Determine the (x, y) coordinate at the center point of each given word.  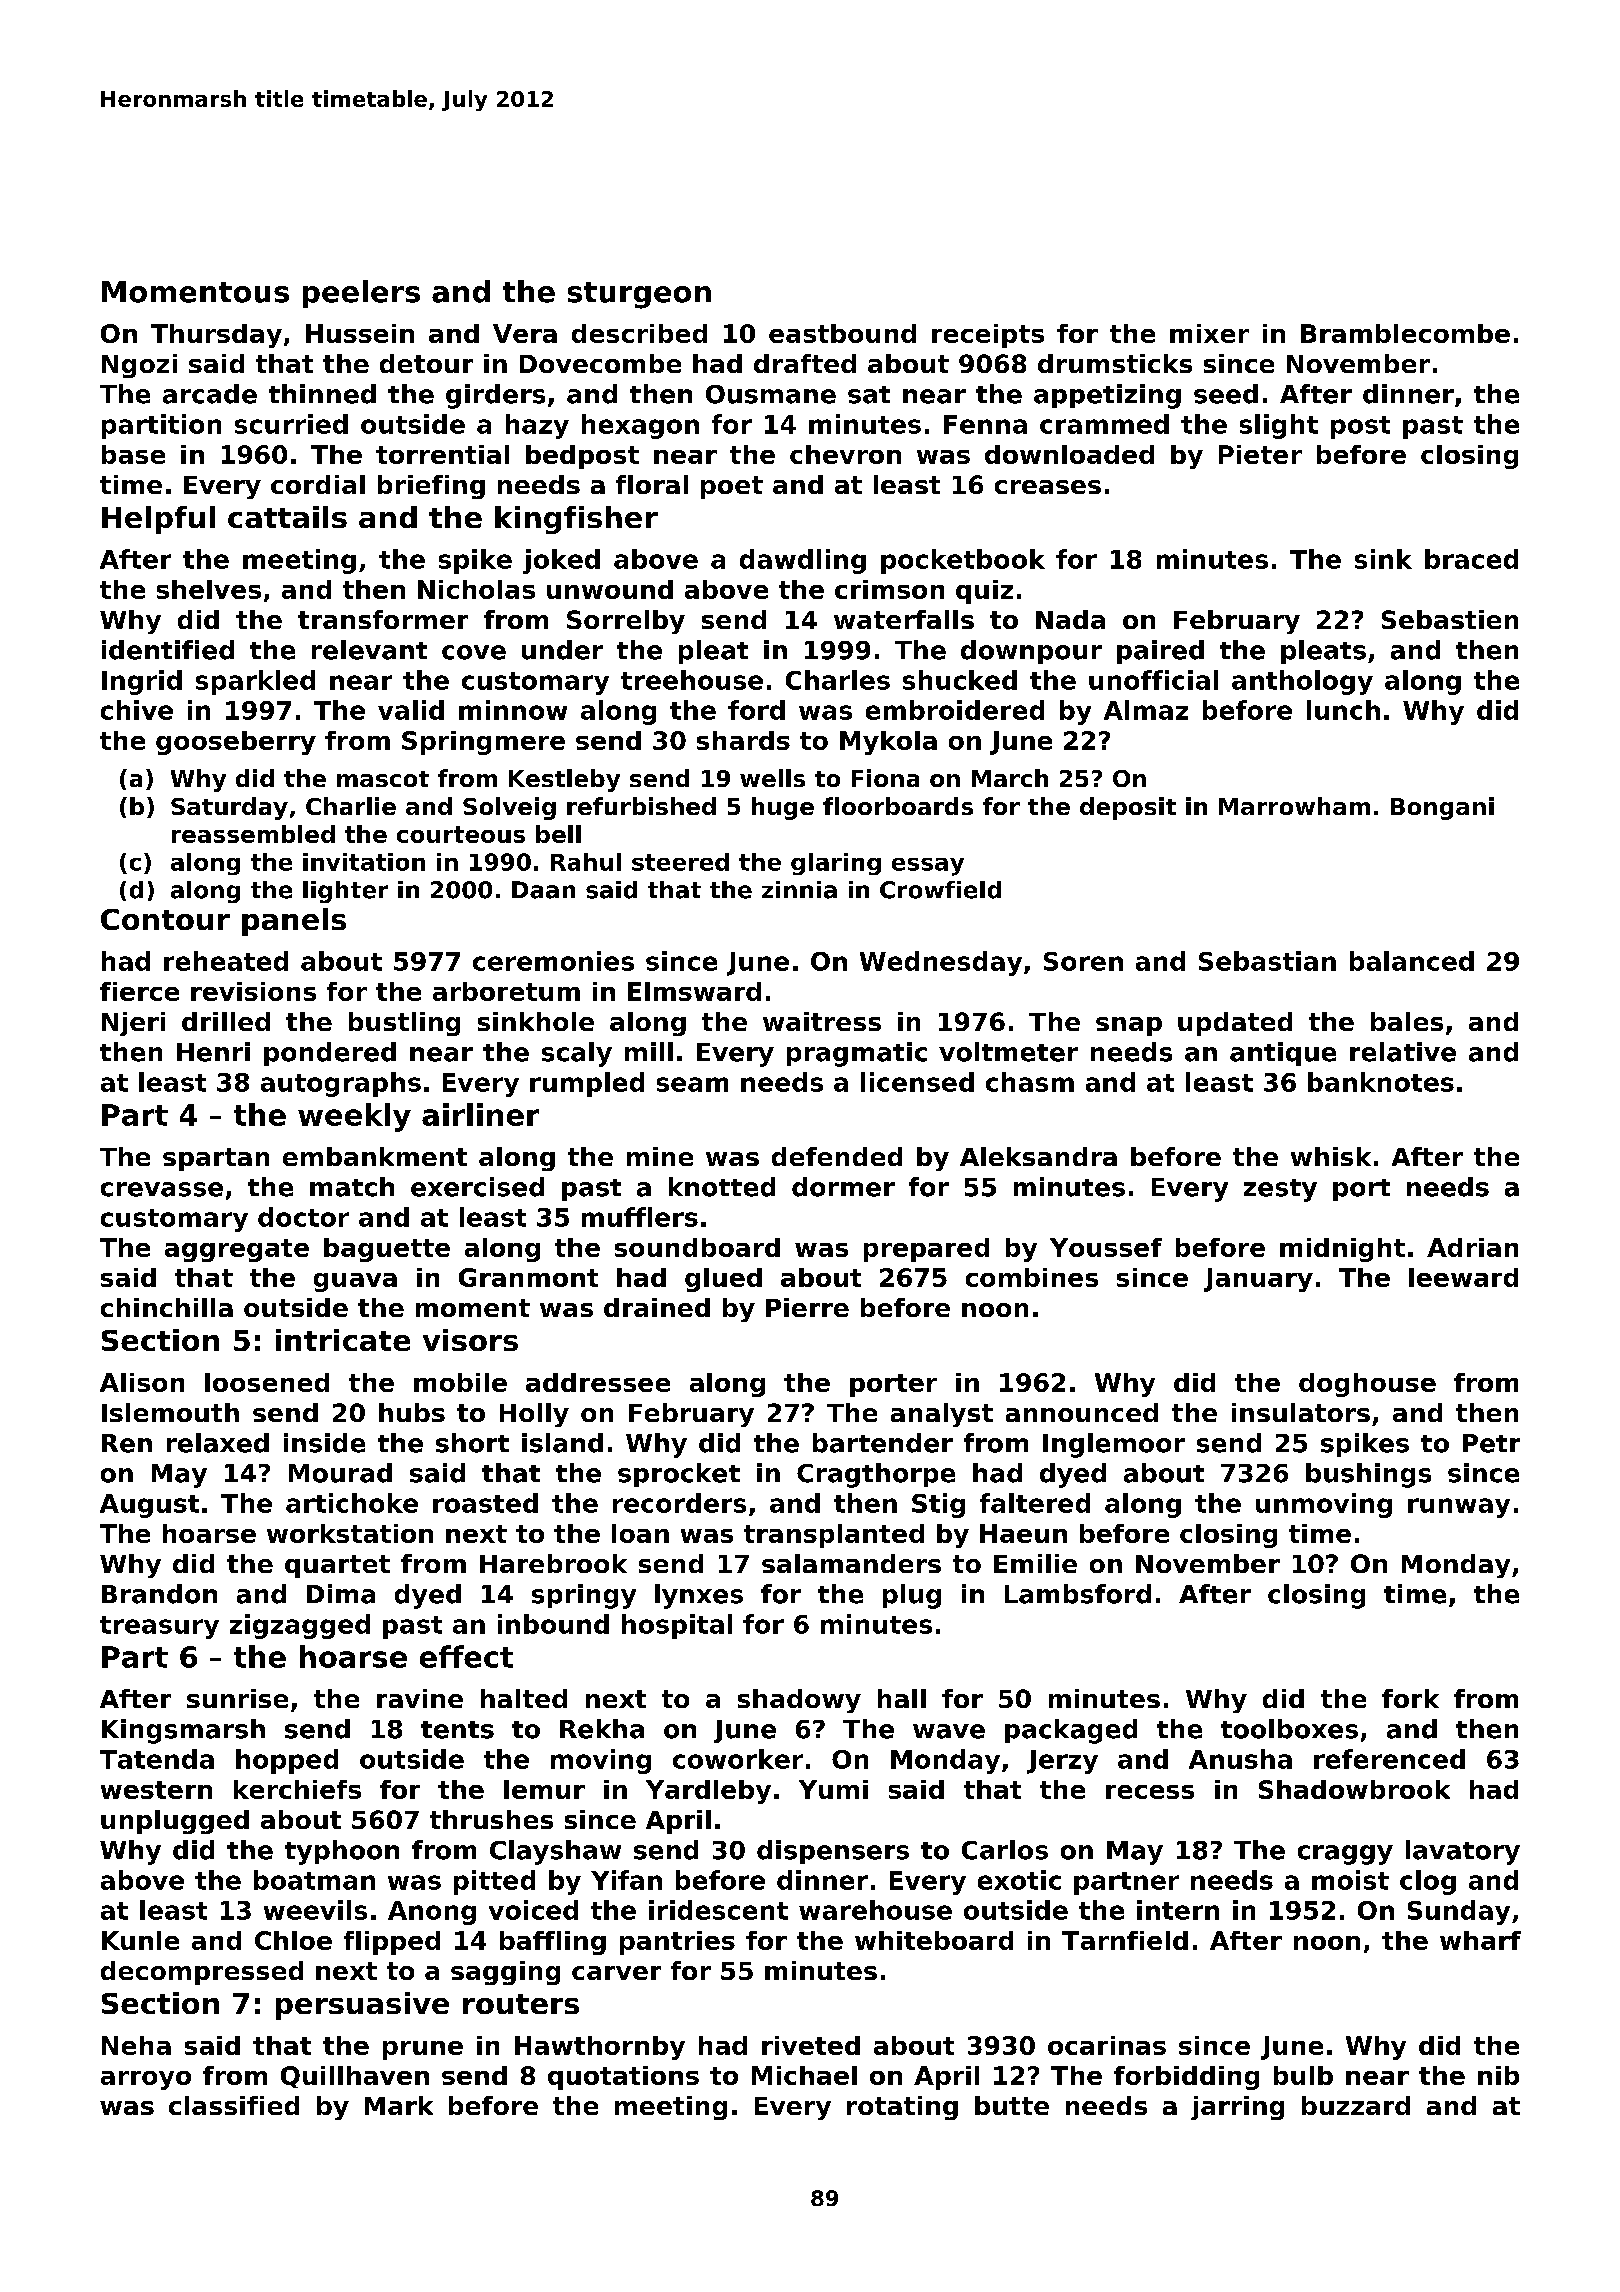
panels (294, 922)
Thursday (216, 336)
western (156, 1790)
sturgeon (639, 295)
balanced (1412, 961)
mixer (1209, 333)
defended (837, 1156)
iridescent (718, 1910)
